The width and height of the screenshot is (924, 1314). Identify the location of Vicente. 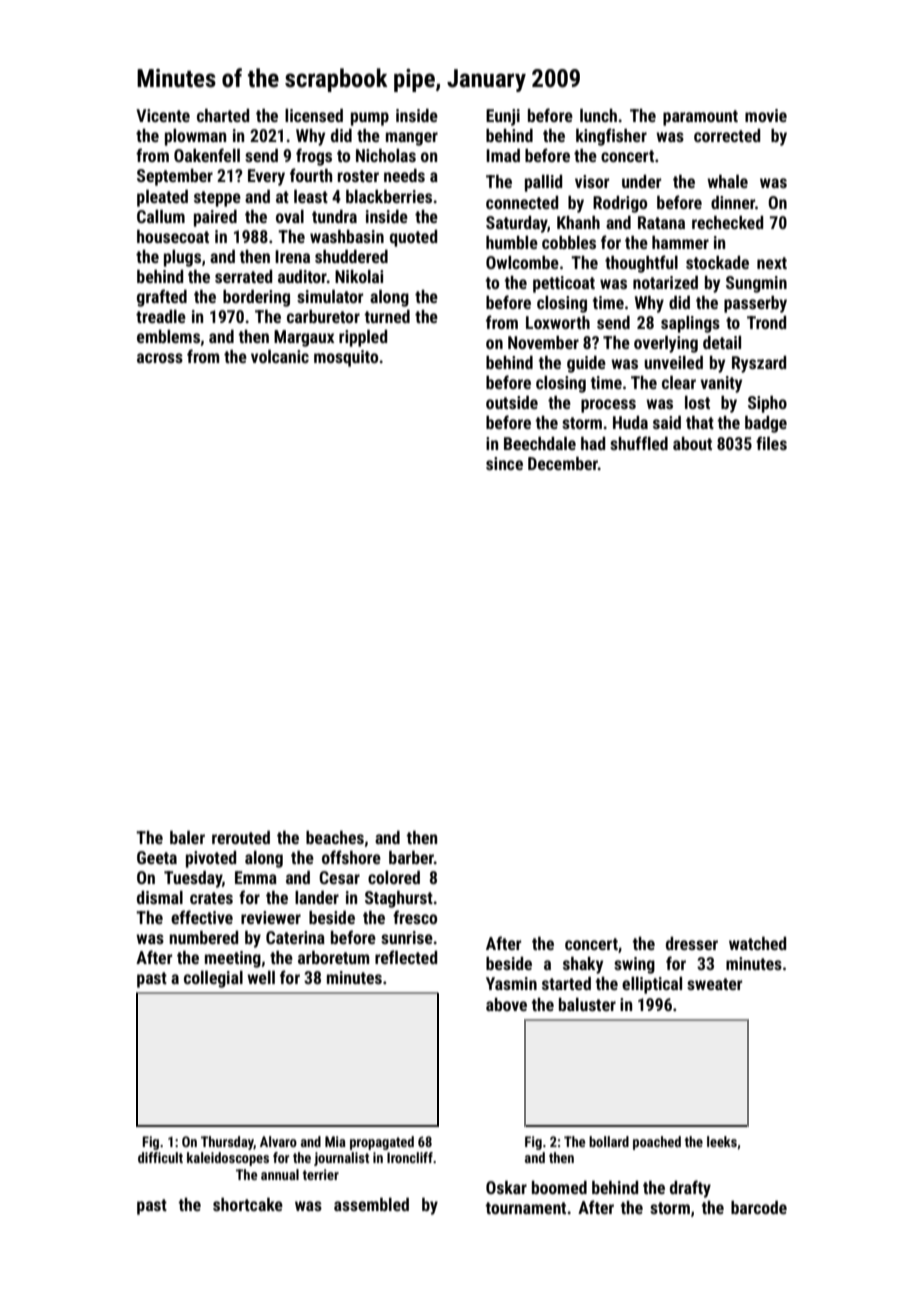
(163, 115).
